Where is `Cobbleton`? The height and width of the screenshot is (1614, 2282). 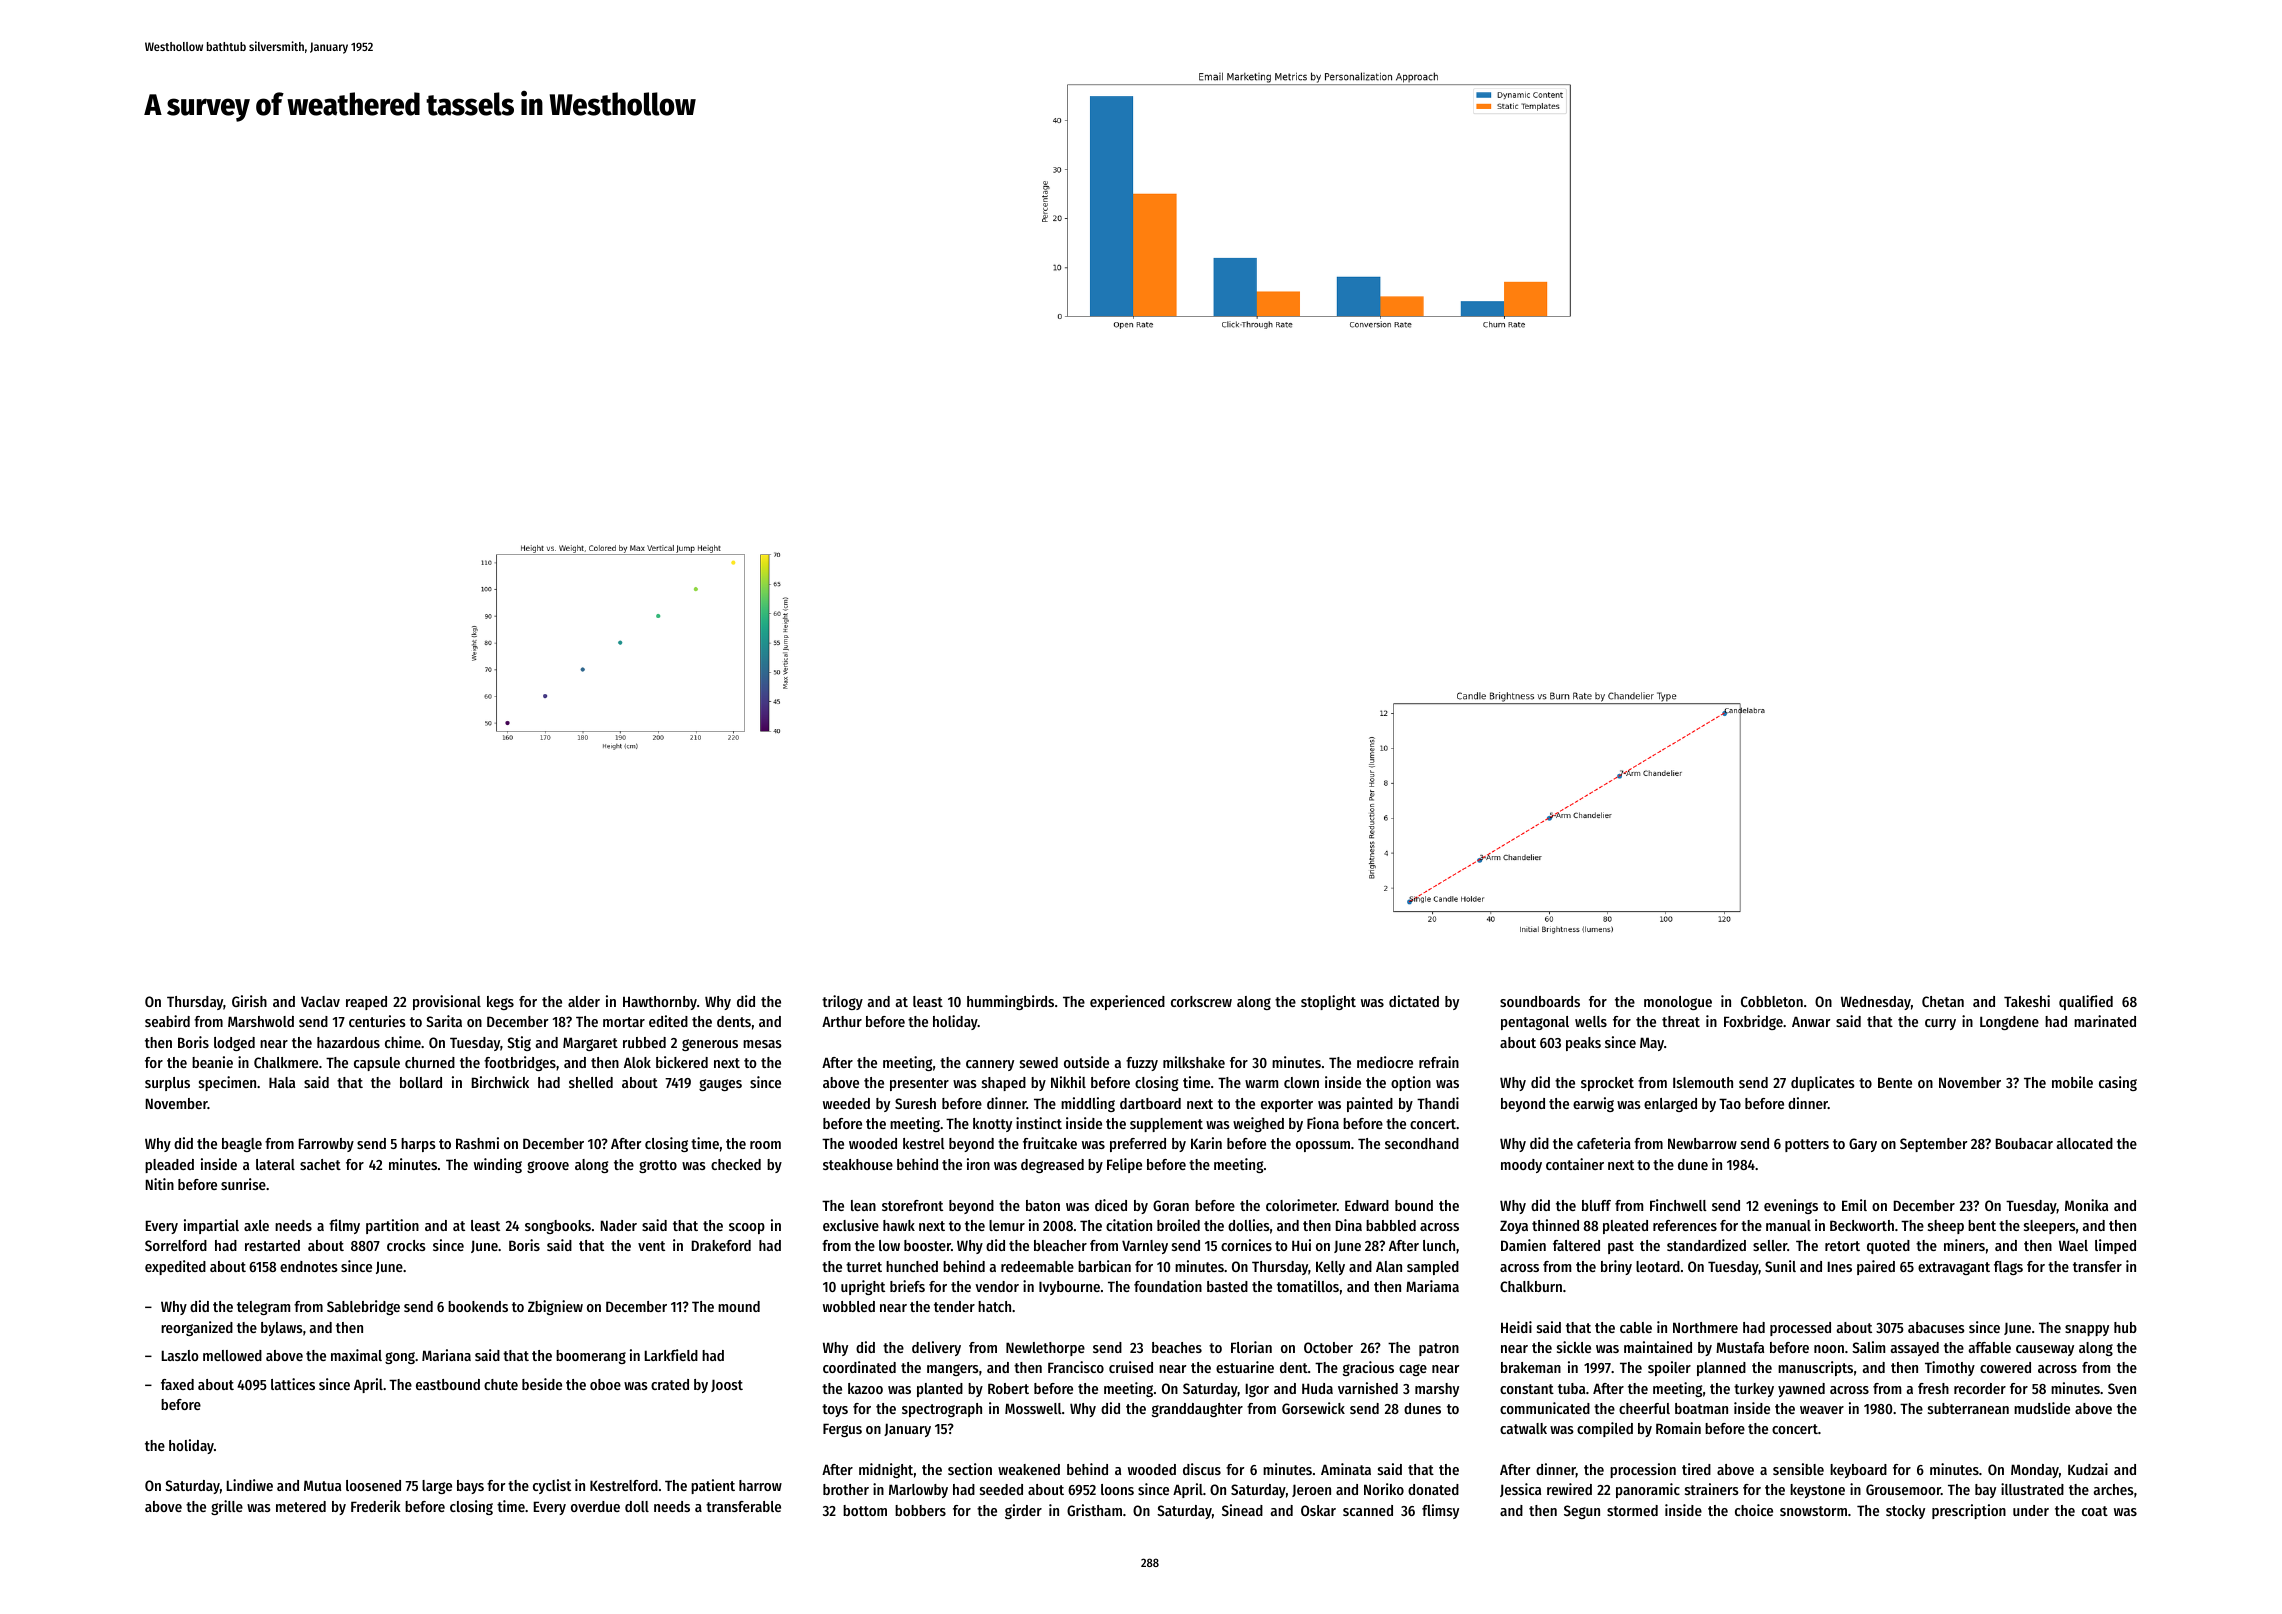
Cobbleton is located at coordinates (1772, 1001).
